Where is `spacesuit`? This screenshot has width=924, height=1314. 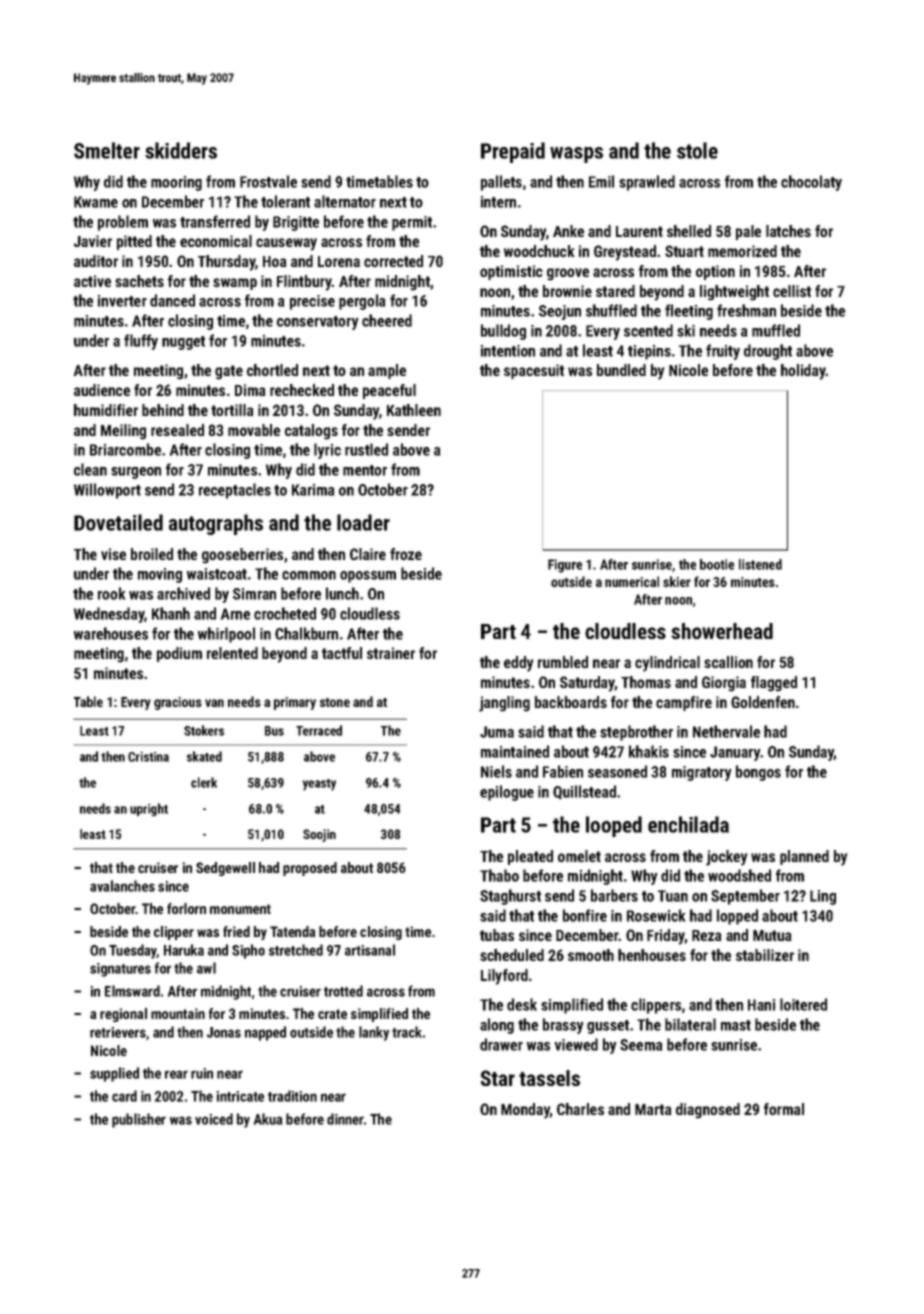 spacesuit is located at coordinates (534, 371).
